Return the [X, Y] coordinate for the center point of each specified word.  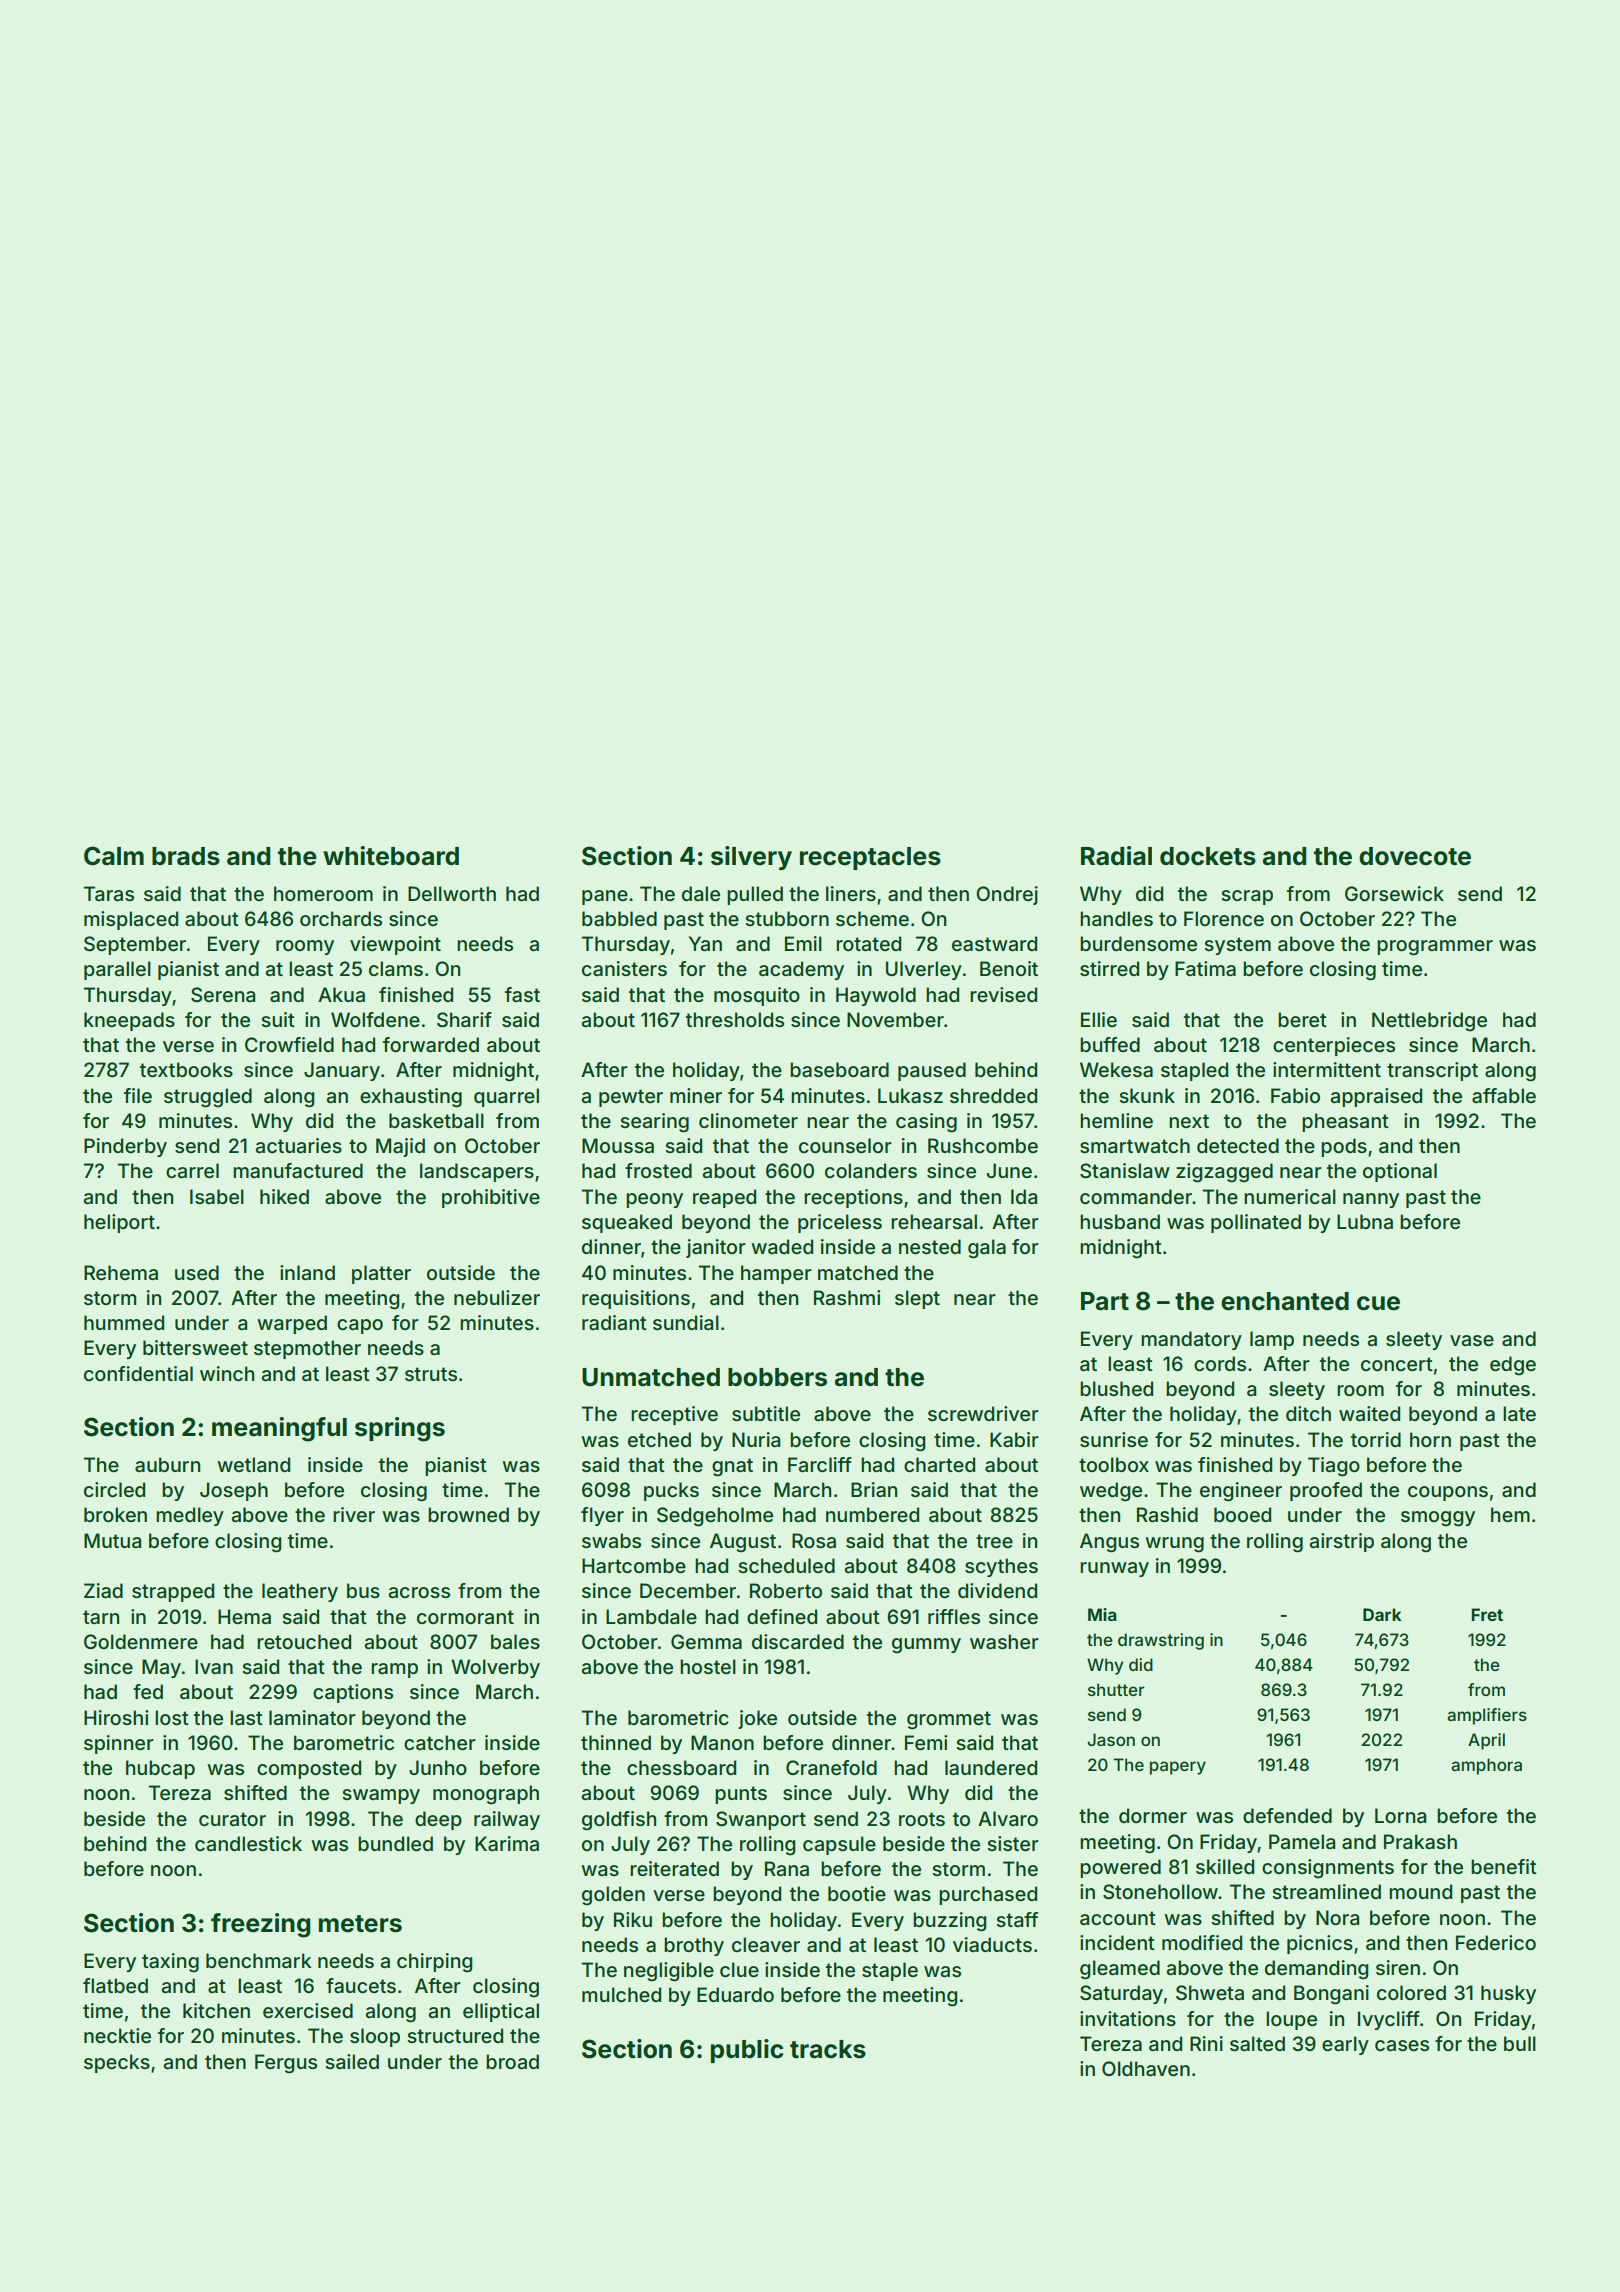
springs [400, 1429]
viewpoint [395, 945]
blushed [1116, 1388]
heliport [119, 1223]
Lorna [1400, 1815]
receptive [674, 1415]
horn [1430, 1439]
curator [232, 1819]
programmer [1435, 948]
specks [117, 2063]
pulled [755, 895]
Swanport [761, 1820]
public [747, 2051]
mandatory [1191, 1340]
